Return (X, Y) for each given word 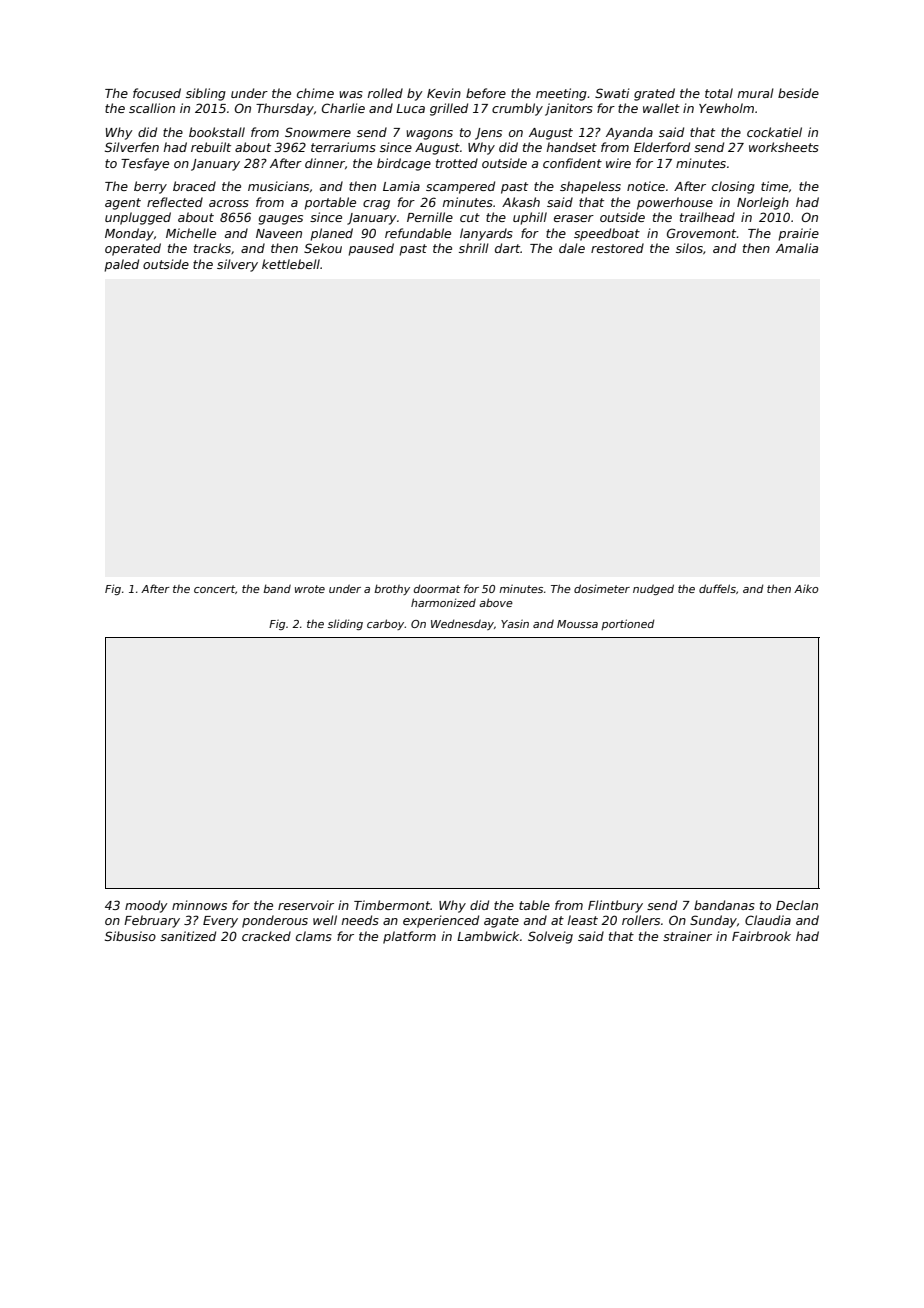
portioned (627, 624)
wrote (310, 589)
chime (315, 93)
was (351, 94)
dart (508, 248)
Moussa (577, 624)
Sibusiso (130, 936)
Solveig (550, 937)
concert (214, 589)
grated (654, 94)
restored (617, 248)
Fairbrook (761, 936)
